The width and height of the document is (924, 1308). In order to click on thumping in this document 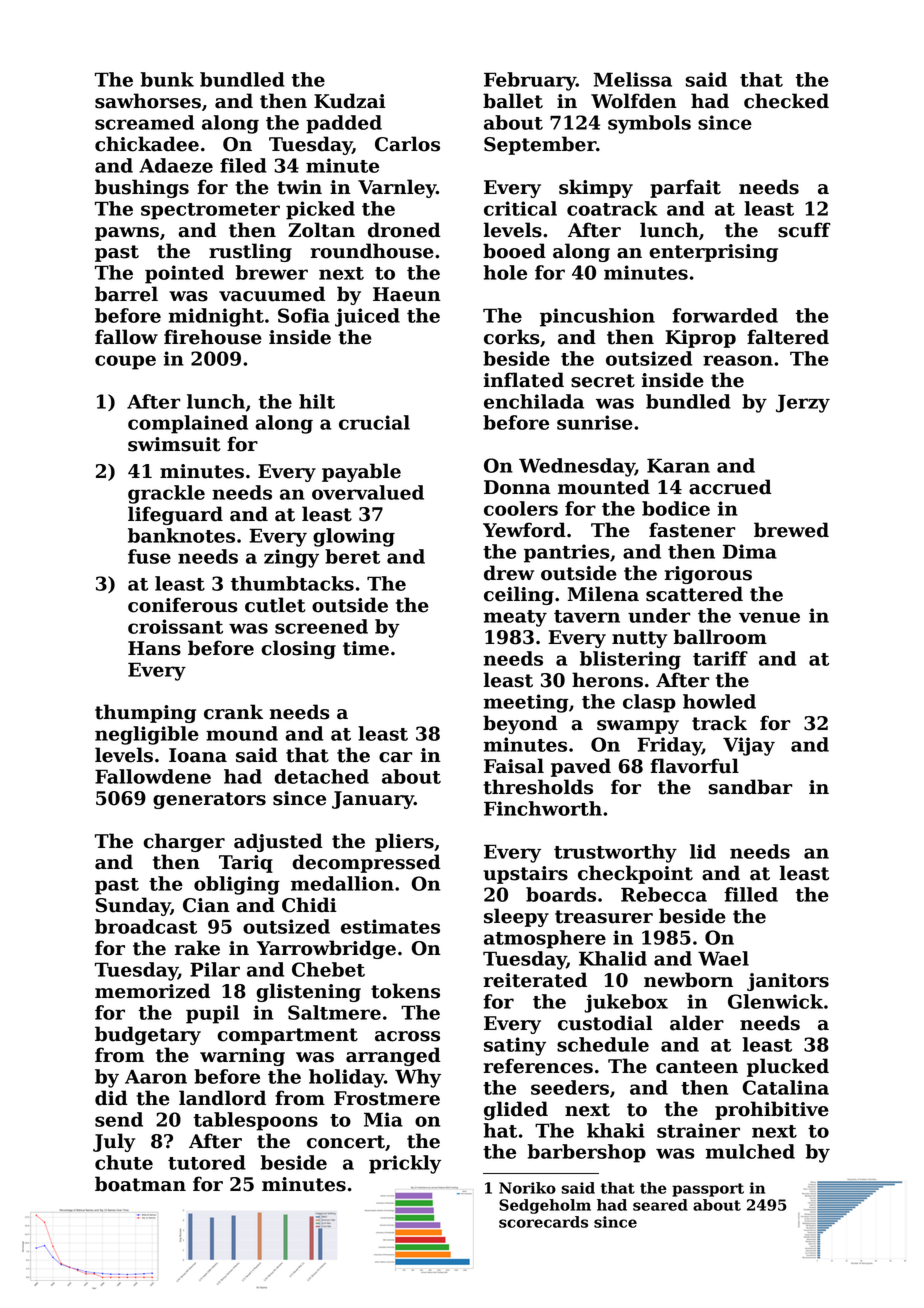, I will do `click(145, 713)`.
